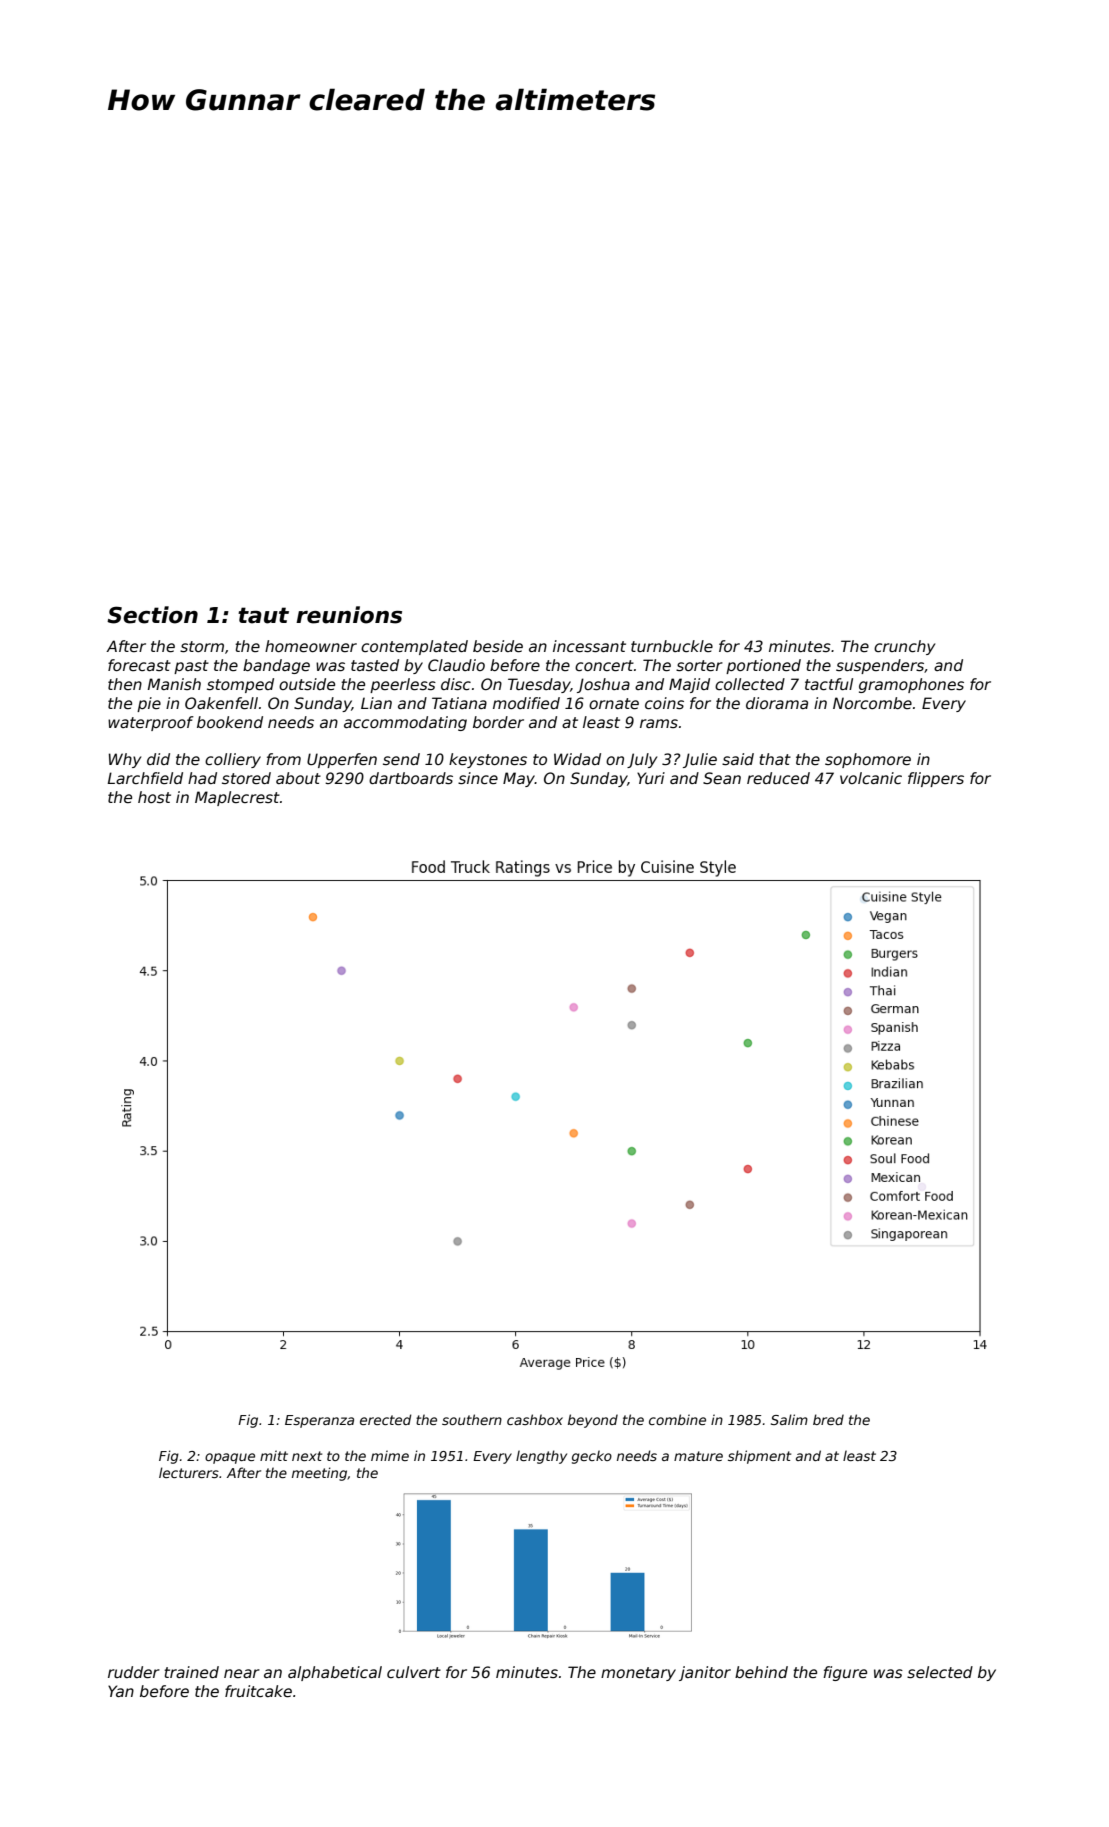 The width and height of the page is (1109, 1827). What do you see at coordinates (319, 1421) in the page?
I see `Esperanza` at bounding box center [319, 1421].
